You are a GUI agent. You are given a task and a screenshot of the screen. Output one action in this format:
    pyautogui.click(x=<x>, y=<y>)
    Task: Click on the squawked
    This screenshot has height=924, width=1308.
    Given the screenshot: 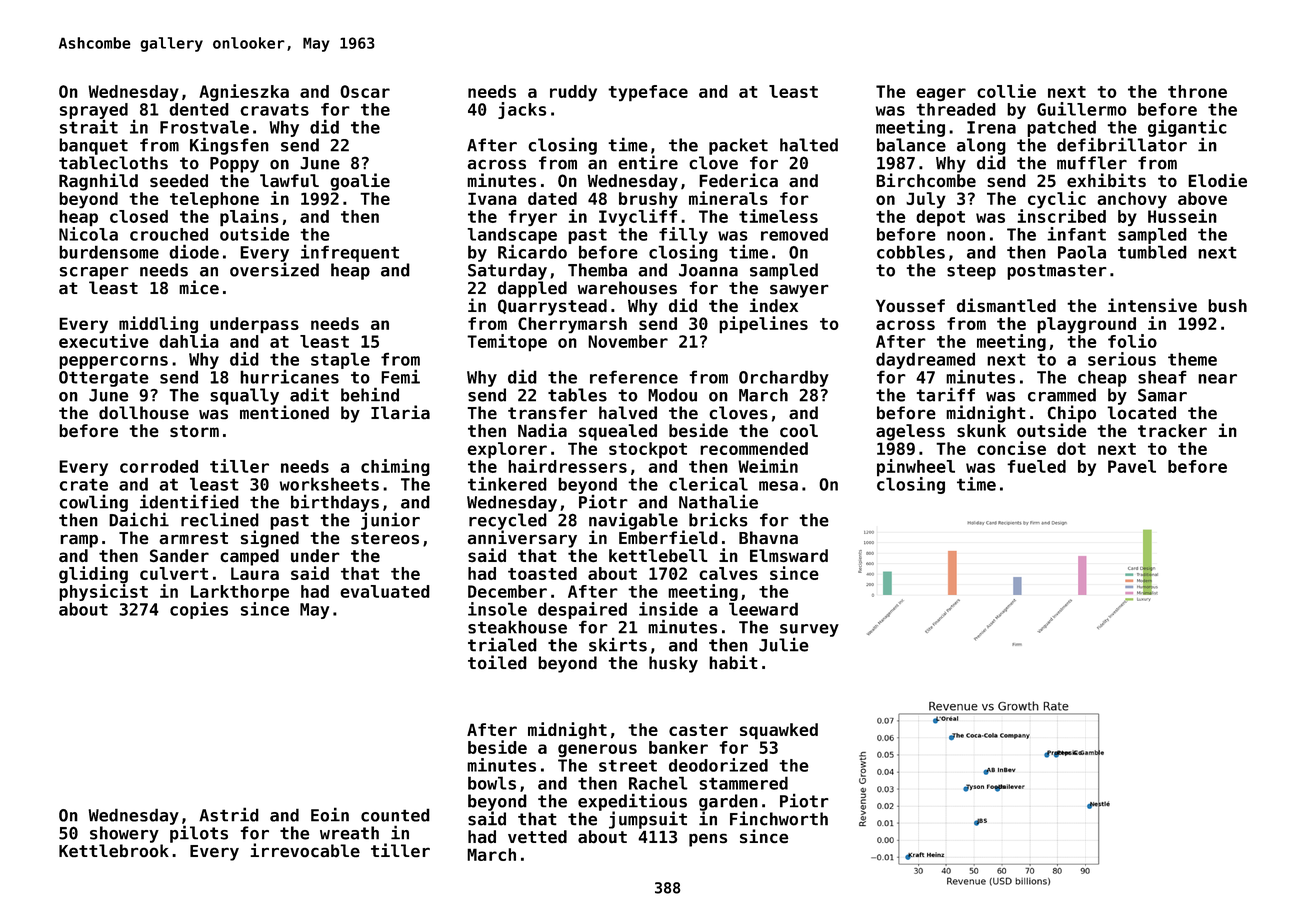 What is the action you would take?
    pyautogui.click(x=779, y=731)
